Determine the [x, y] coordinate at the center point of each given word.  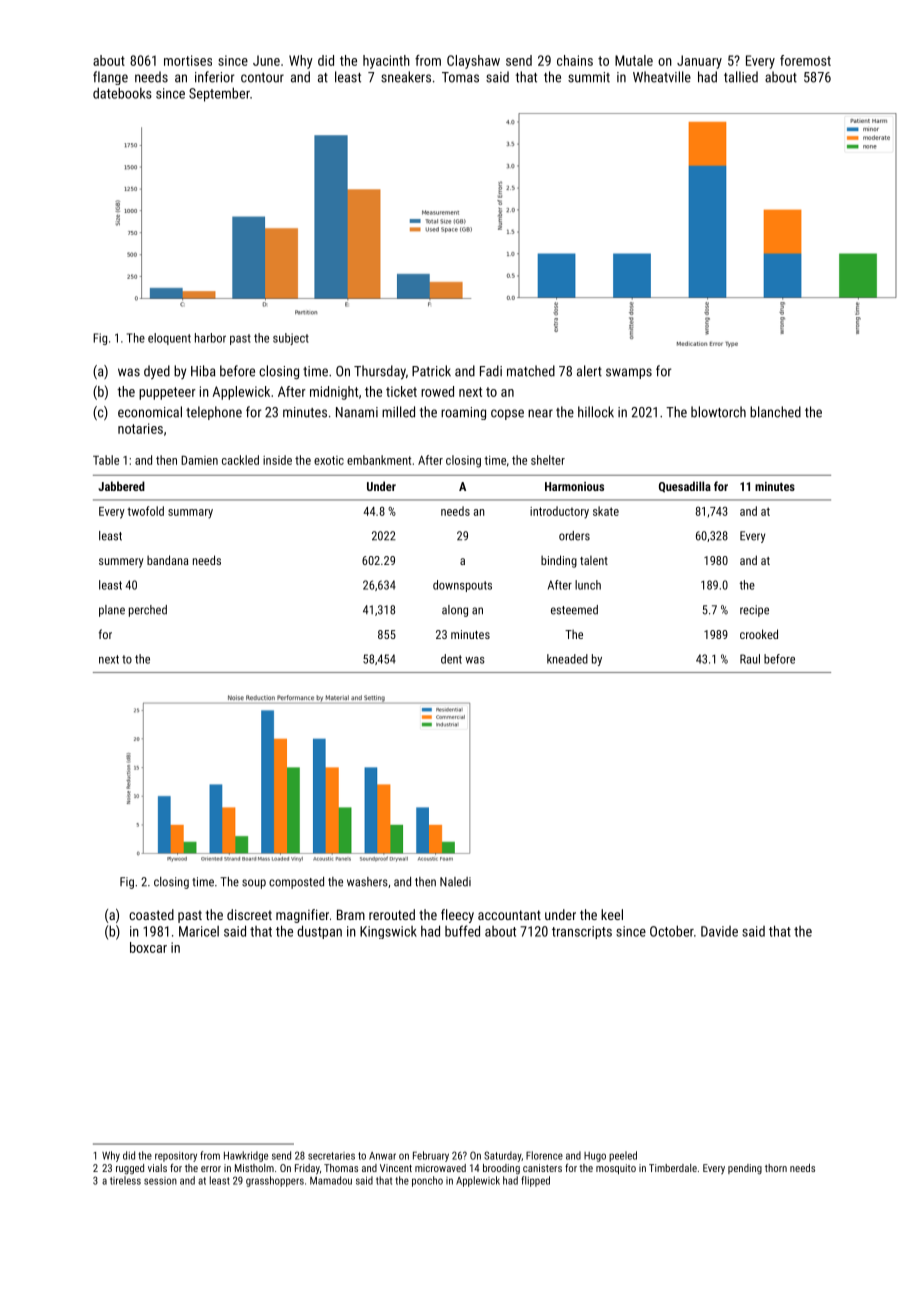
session [160, 1181]
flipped [535, 1181]
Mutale [634, 60]
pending [745, 1169]
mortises [188, 60]
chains [575, 60]
